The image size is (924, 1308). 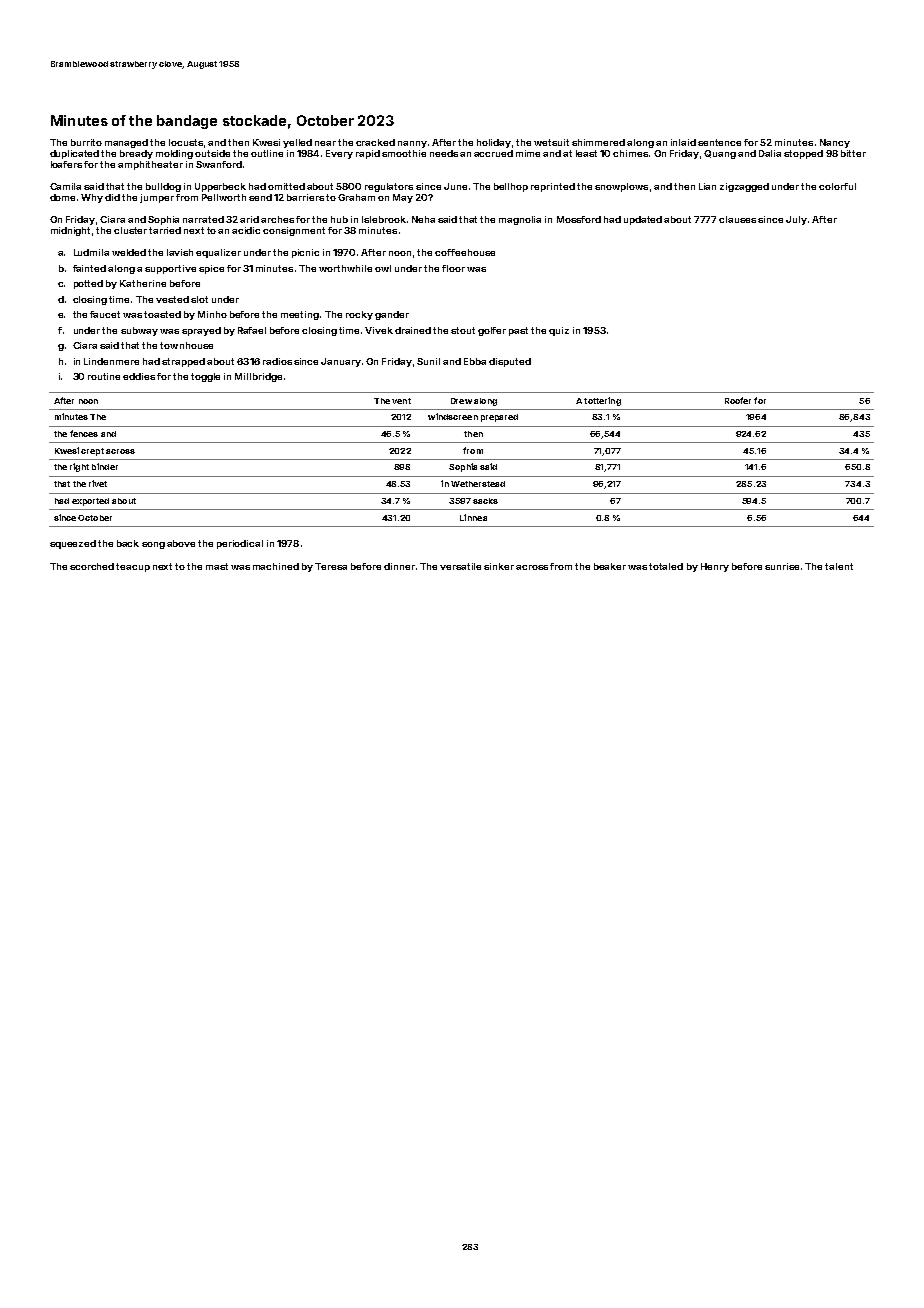 What do you see at coordinates (579, 219) in the screenshot?
I see `Mossford` at bounding box center [579, 219].
